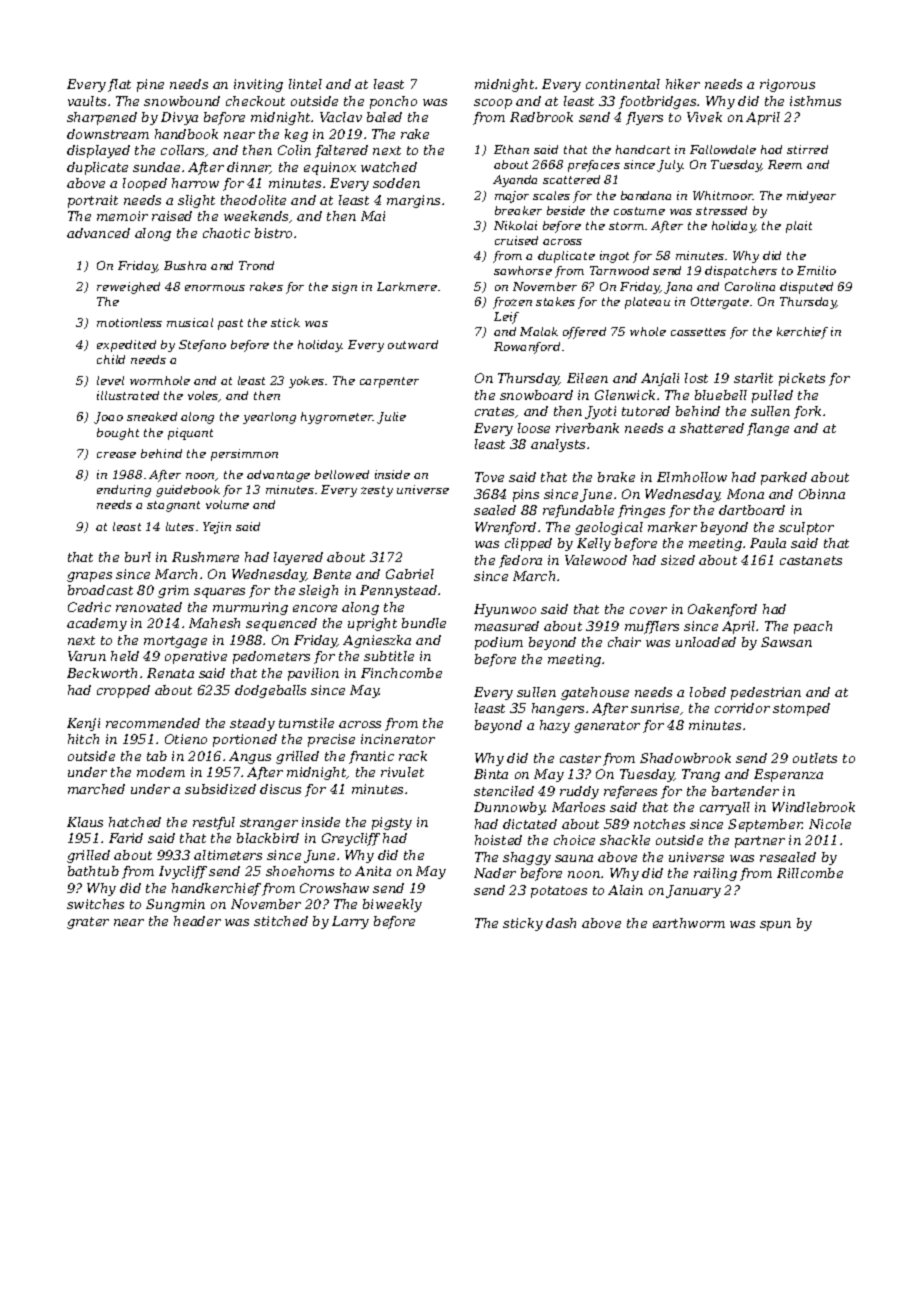 The height and width of the document is (1308, 924). I want to click on tutored, so click(646, 411).
